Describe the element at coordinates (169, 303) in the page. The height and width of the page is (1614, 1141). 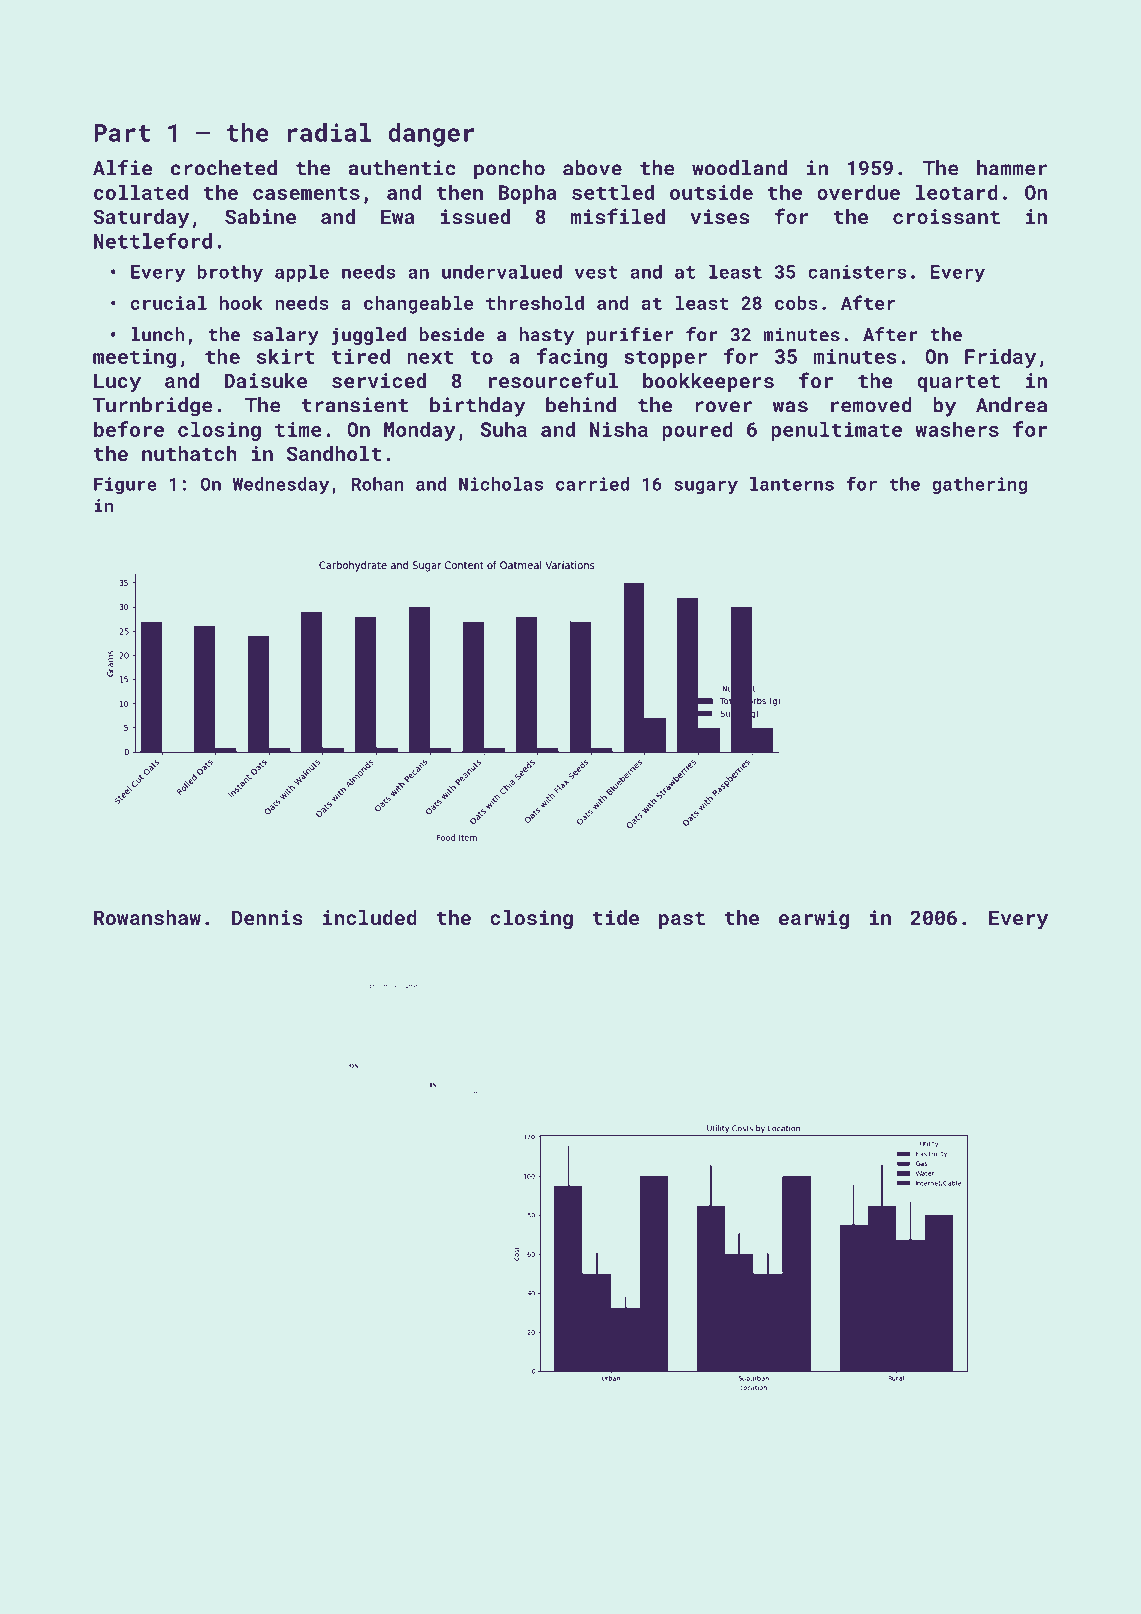
I see `crucial` at that location.
